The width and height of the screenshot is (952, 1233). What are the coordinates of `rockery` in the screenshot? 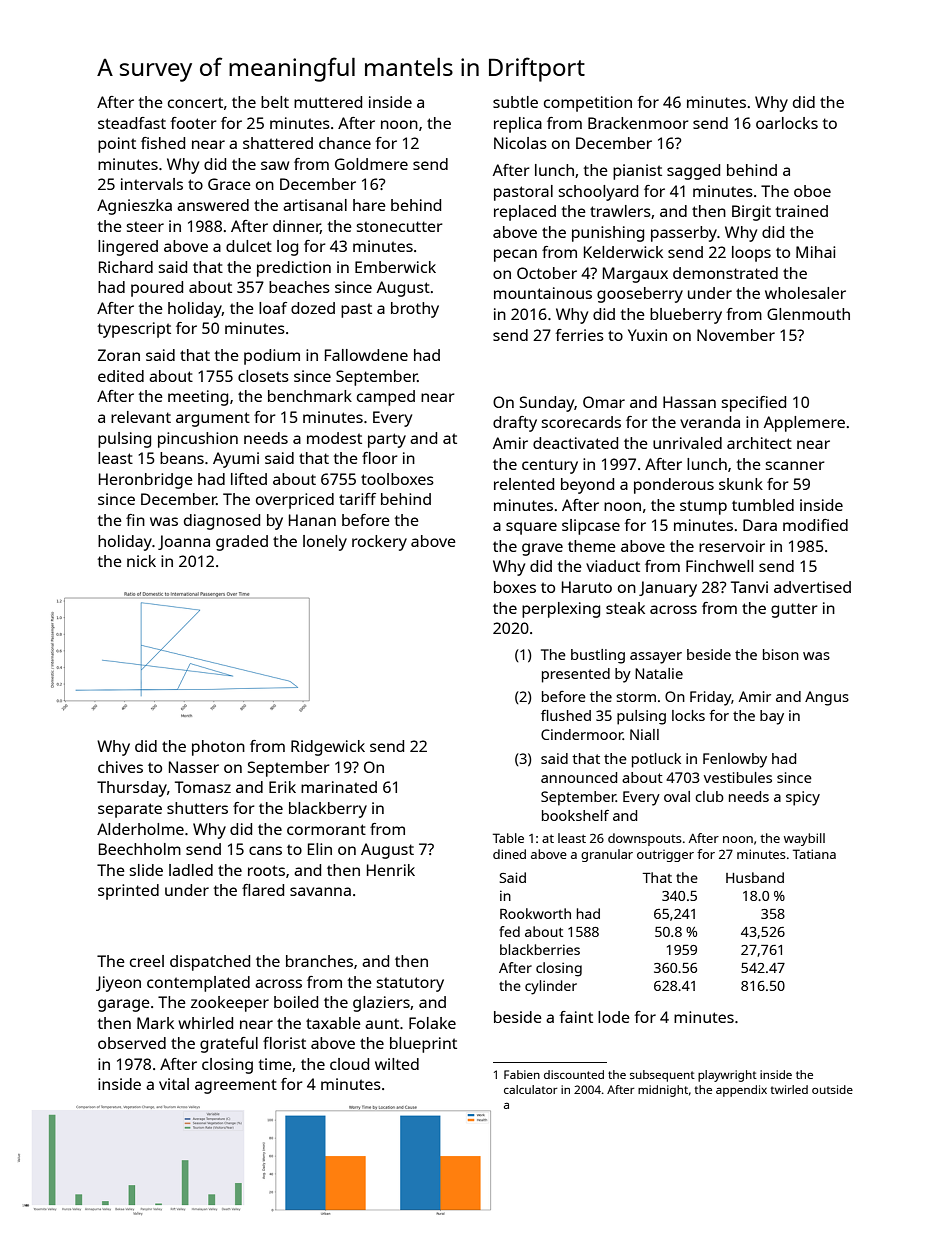 It's located at (379, 543).
